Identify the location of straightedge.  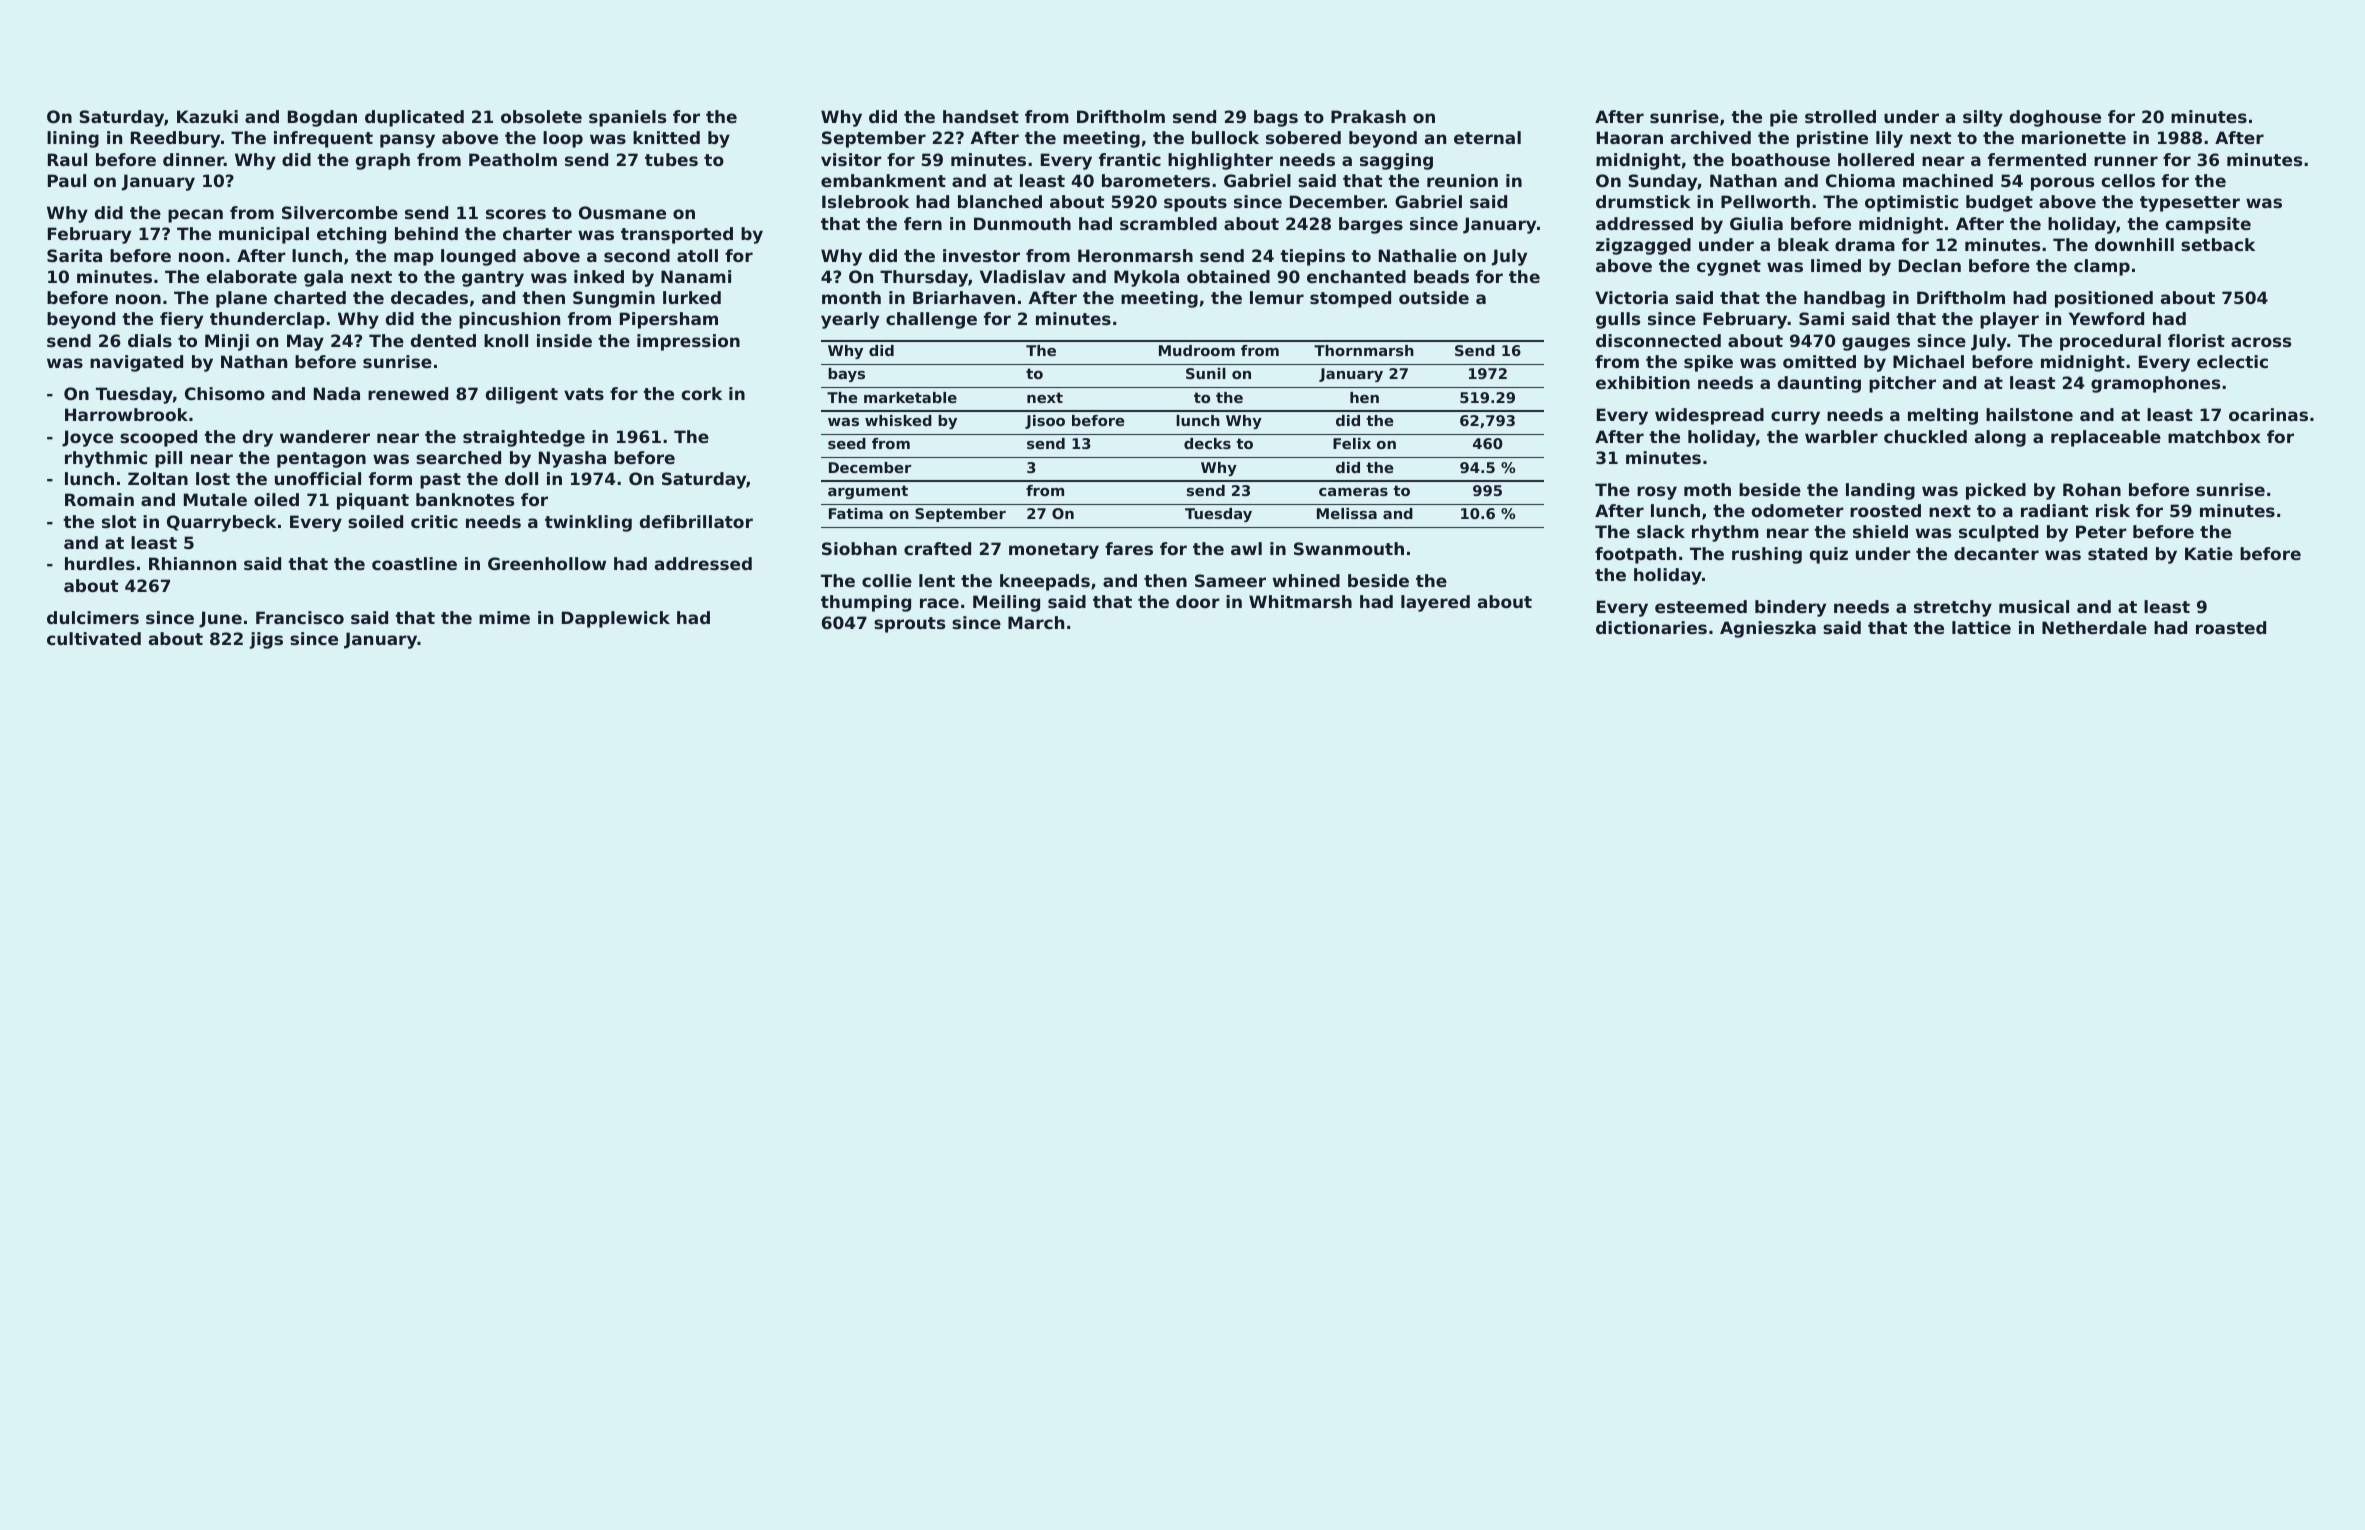
(524, 438).
